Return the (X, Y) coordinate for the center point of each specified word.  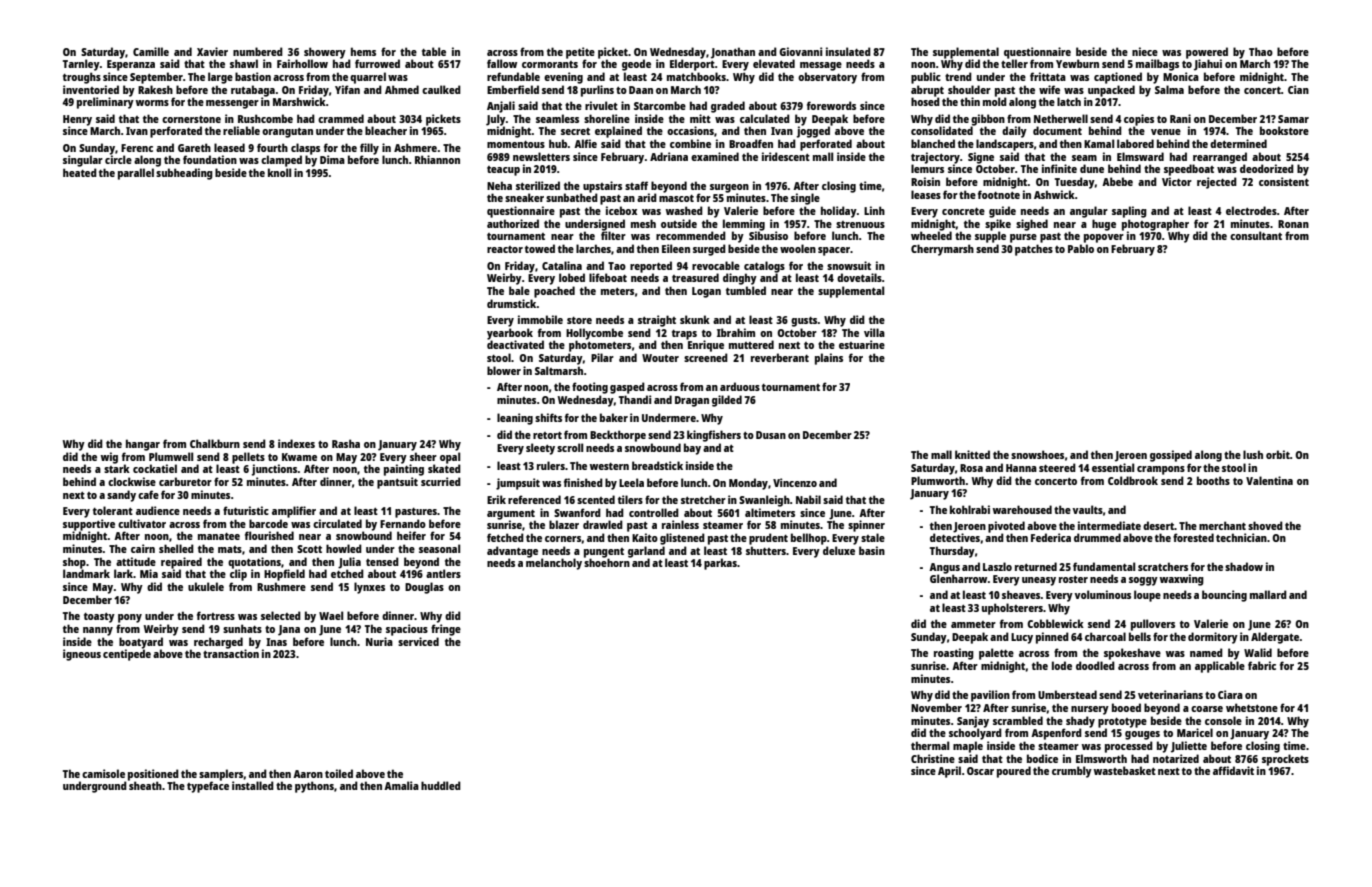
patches (1034, 250)
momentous (516, 144)
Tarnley (81, 65)
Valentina (1269, 480)
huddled (441, 785)
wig (109, 458)
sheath (145, 785)
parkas (720, 564)
